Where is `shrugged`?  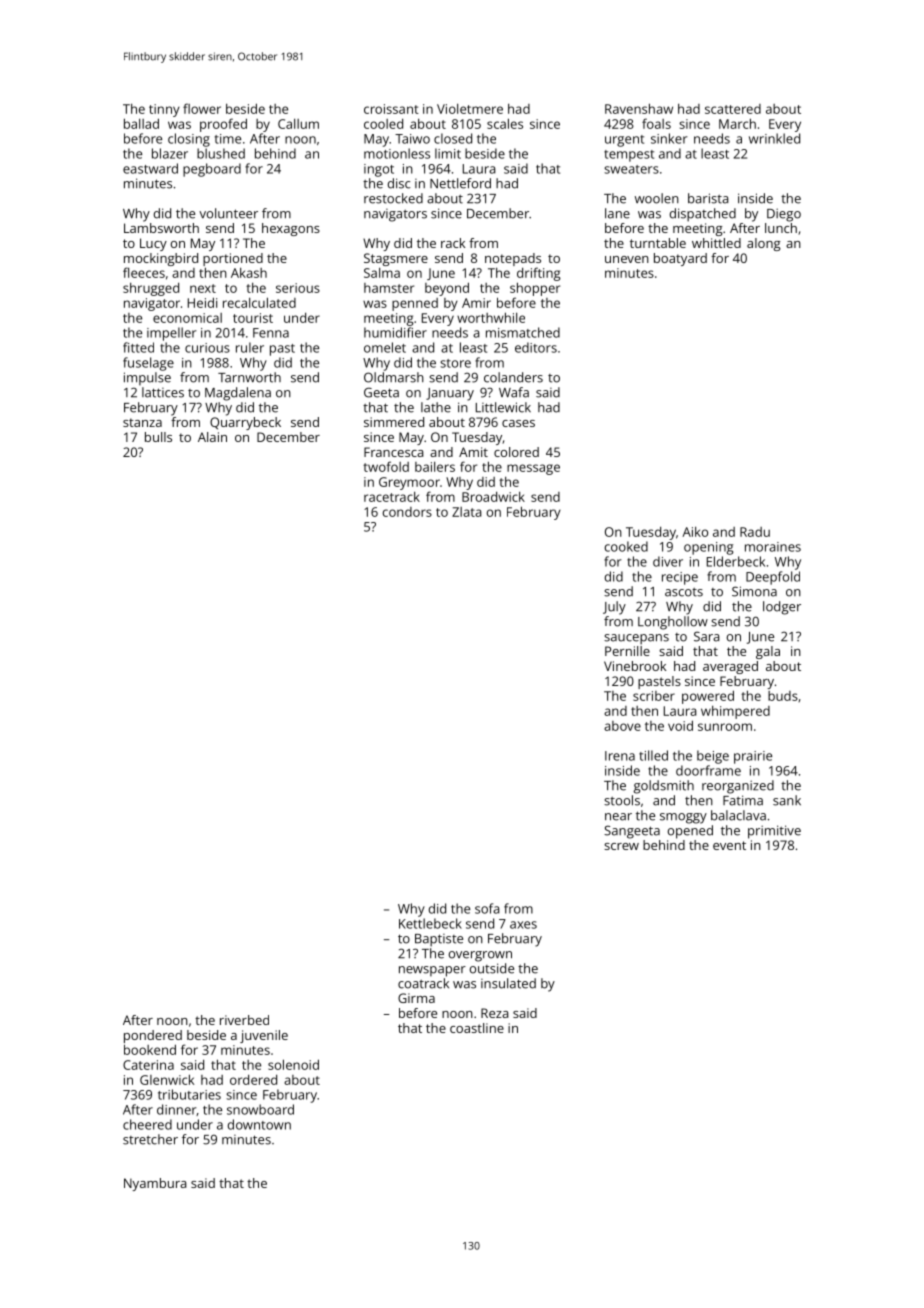 shrugged is located at coordinates (151, 289).
